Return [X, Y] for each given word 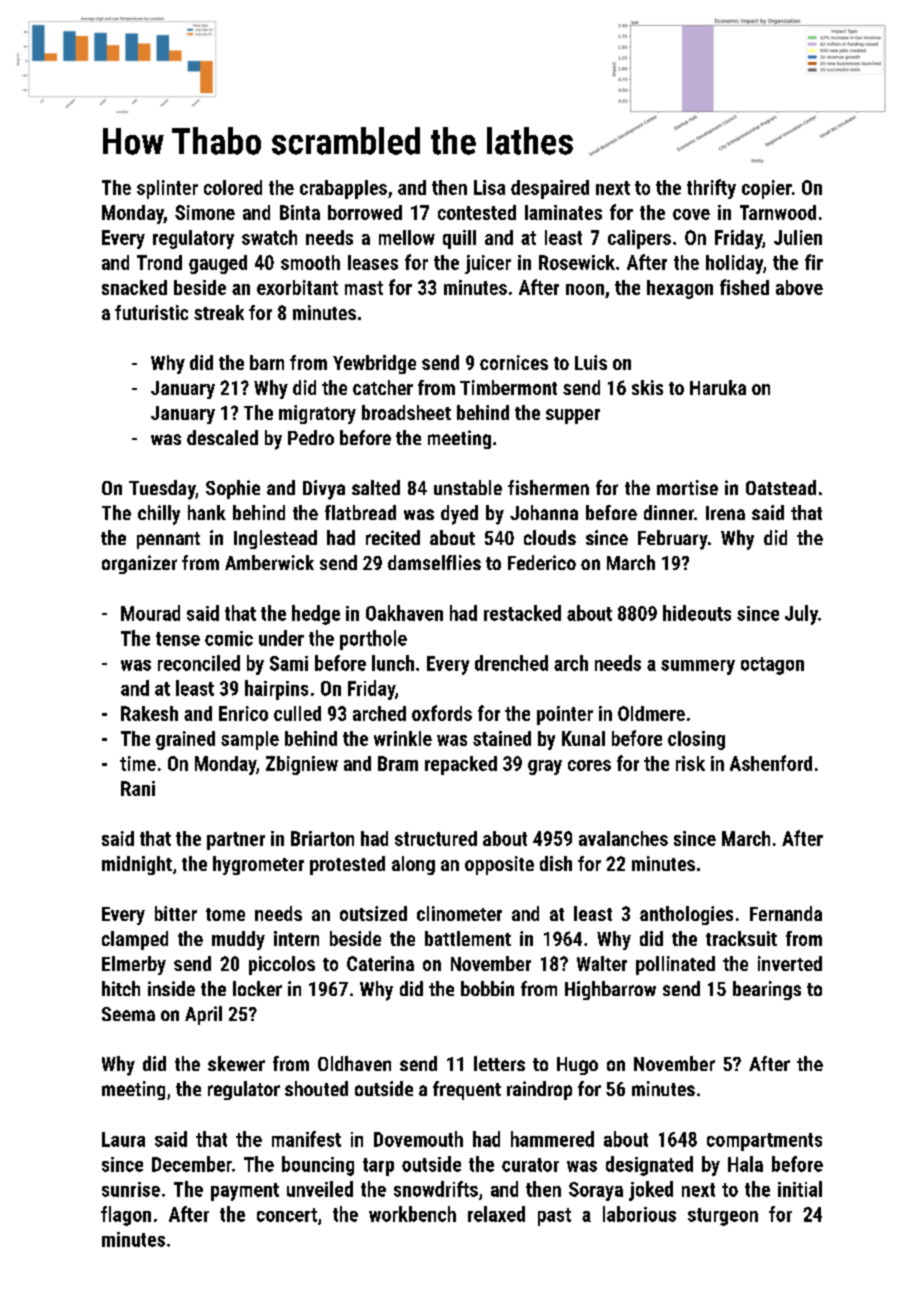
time [138, 763]
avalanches [623, 838]
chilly [159, 515]
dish [556, 863]
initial [800, 1189]
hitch [121, 988]
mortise [687, 487]
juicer [488, 264]
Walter [602, 963]
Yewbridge [374, 364]
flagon [126, 1216]
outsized [373, 913]
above [799, 287]
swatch [269, 237]
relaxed [496, 1214]
